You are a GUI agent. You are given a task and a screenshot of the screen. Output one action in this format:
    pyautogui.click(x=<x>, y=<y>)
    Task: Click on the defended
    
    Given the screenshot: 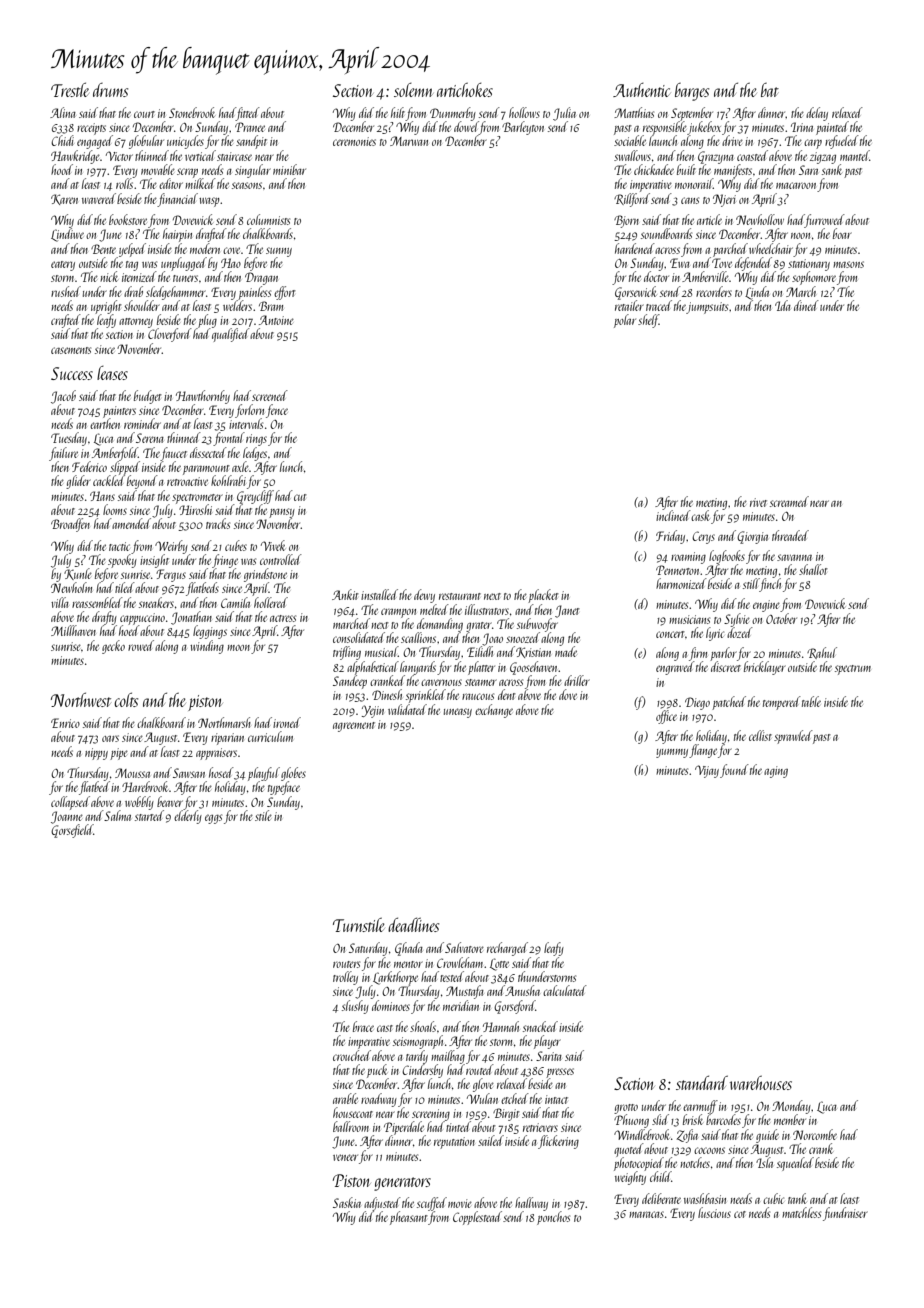 What is the action you would take?
    pyautogui.click(x=753, y=264)
